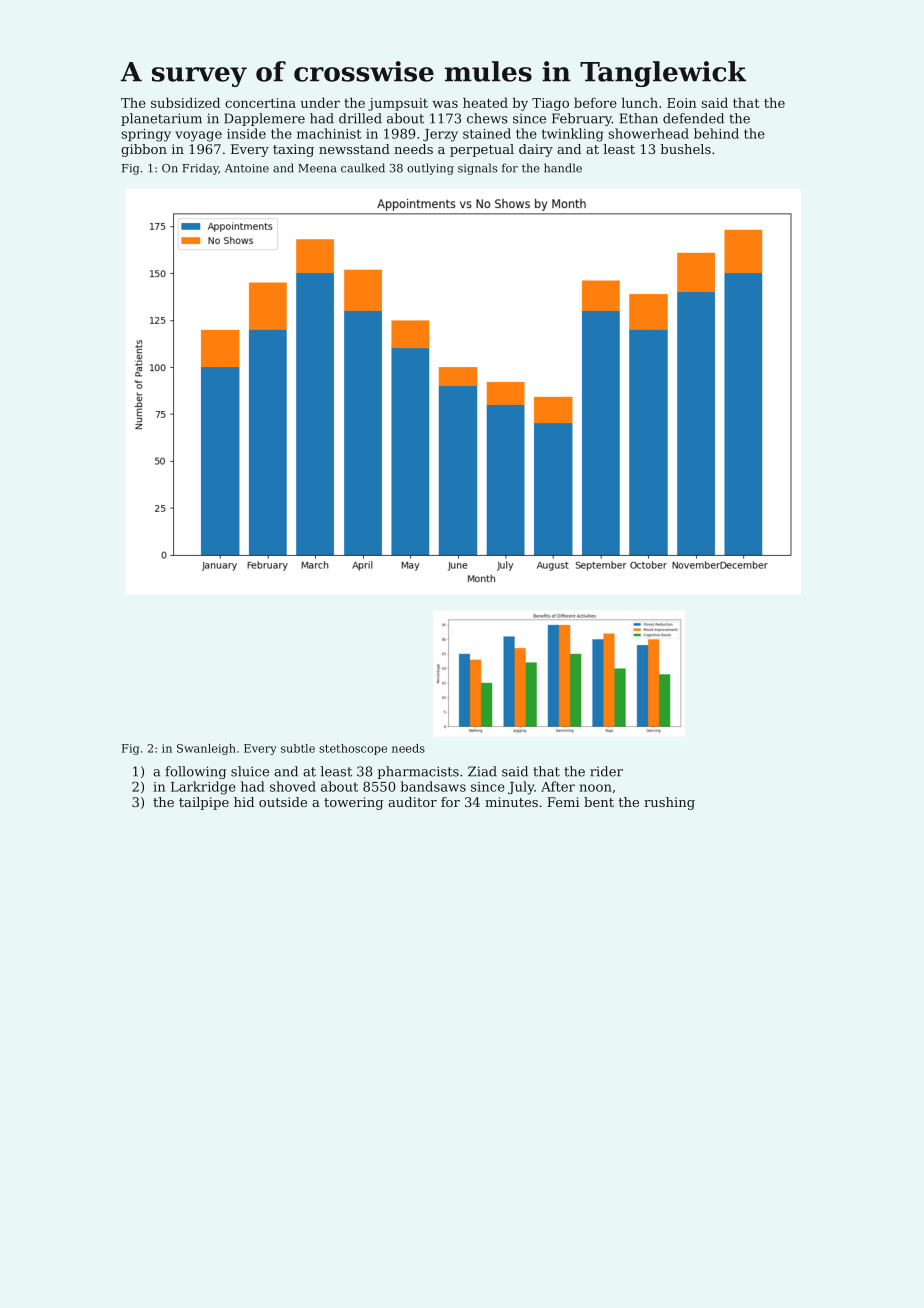 The width and height of the document is (924, 1308). What do you see at coordinates (204, 803) in the document?
I see `tailpipe` at bounding box center [204, 803].
